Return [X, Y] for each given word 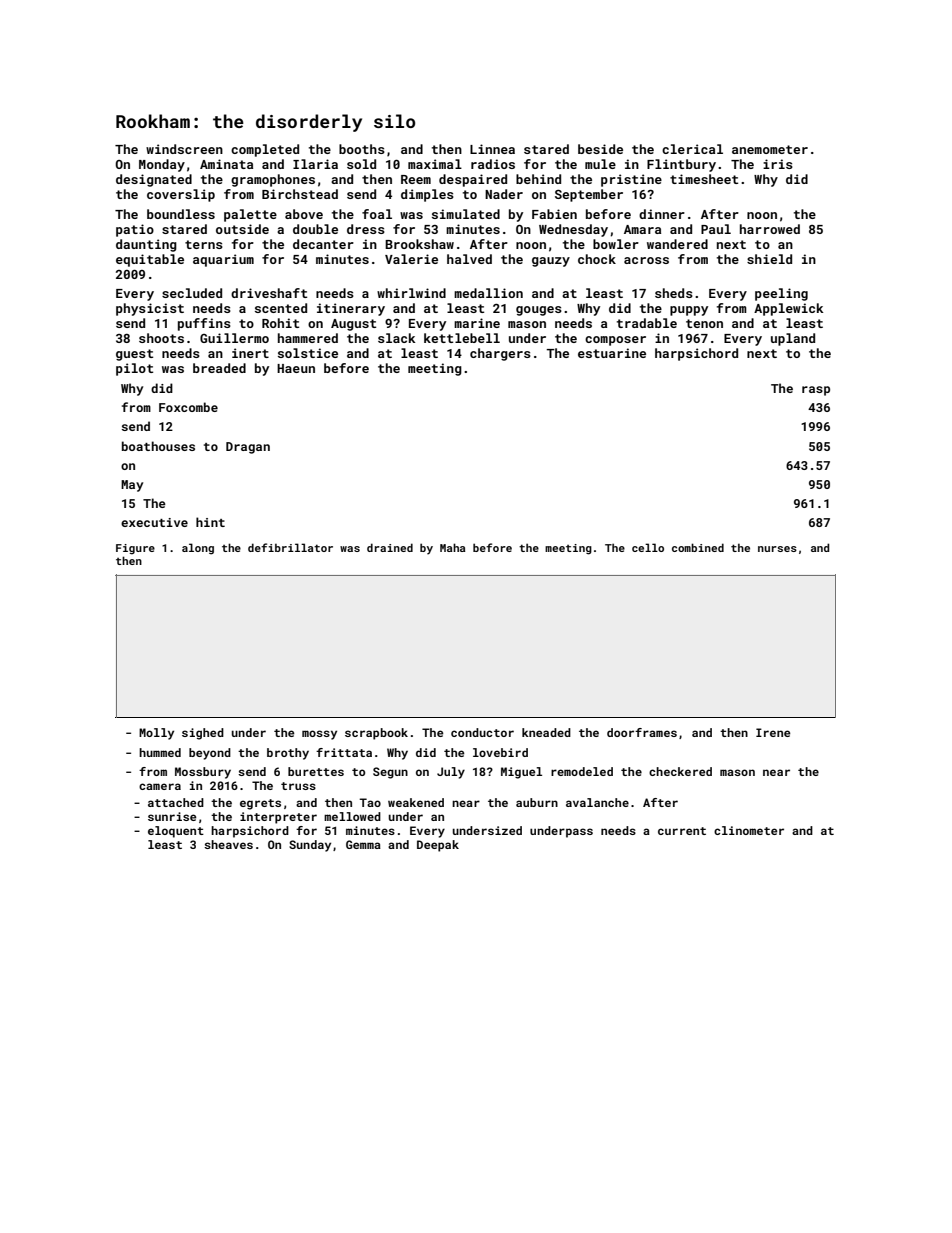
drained [390, 547]
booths [362, 149]
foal [377, 214]
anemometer [770, 149]
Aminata [226, 164]
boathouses [158, 446]
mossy [319, 735]
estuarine [612, 353]
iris [778, 164]
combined [698, 547]
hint [210, 522]
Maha [452, 547]
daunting [146, 245]
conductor [482, 732]
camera [160, 786]
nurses [777, 549]
